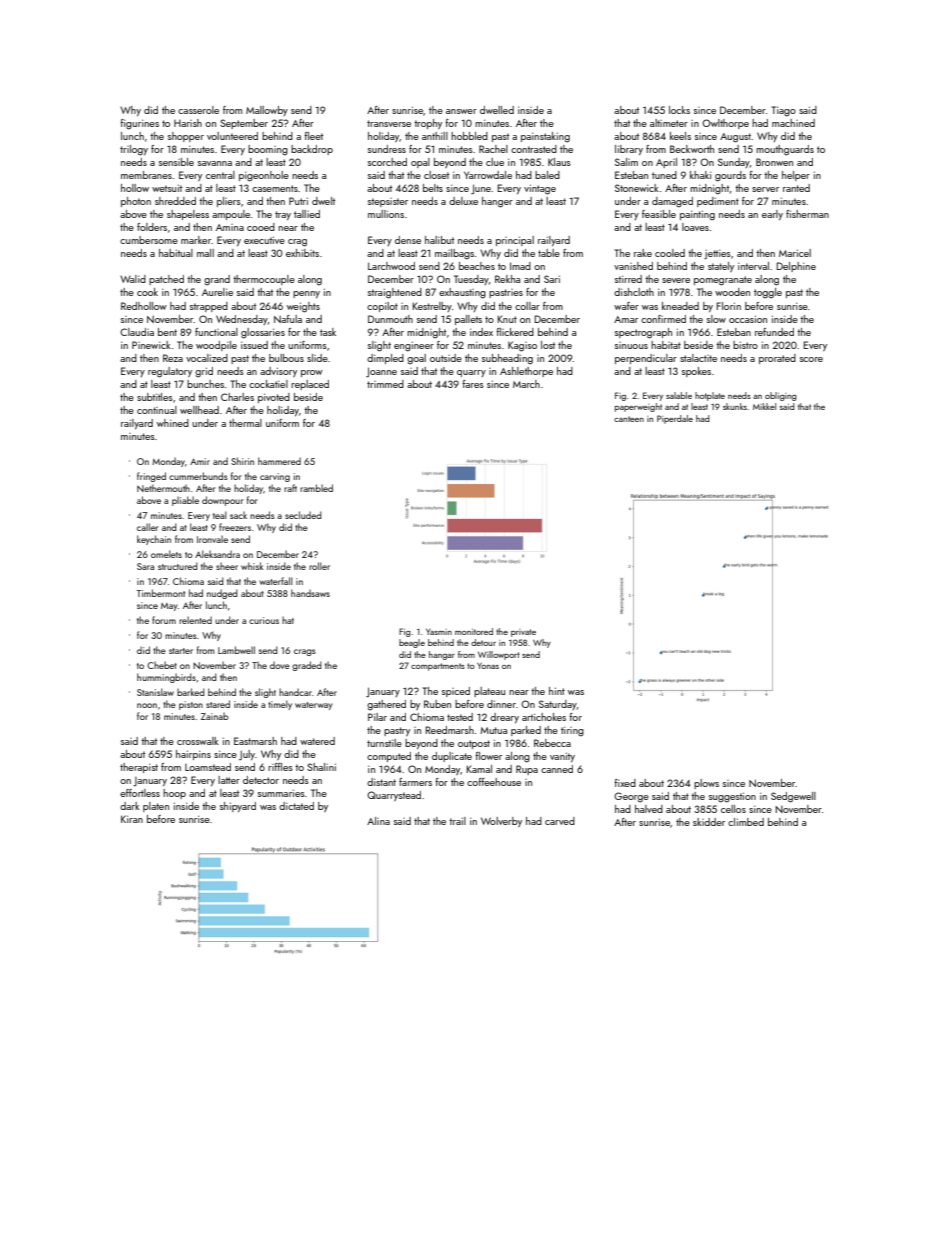 This screenshot has width=952, height=1233. What do you see at coordinates (238, 807) in the screenshot?
I see `shipyard` at bounding box center [238, 807].
